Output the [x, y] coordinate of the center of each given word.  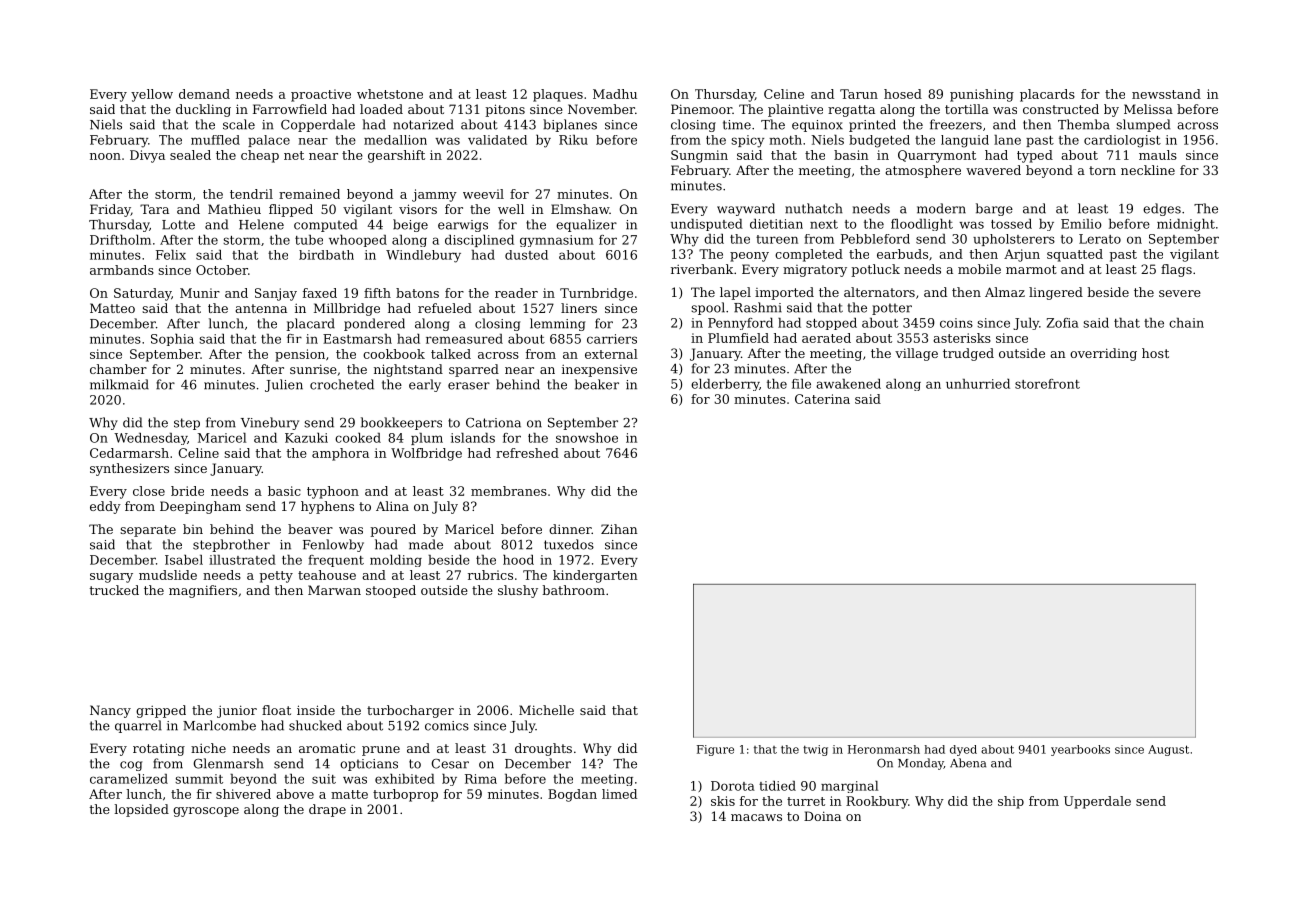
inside [316, 710]
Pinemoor [701, 109]
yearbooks [1080, 750]
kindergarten [595, 576]
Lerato [1100, 239]
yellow [152, 95]
